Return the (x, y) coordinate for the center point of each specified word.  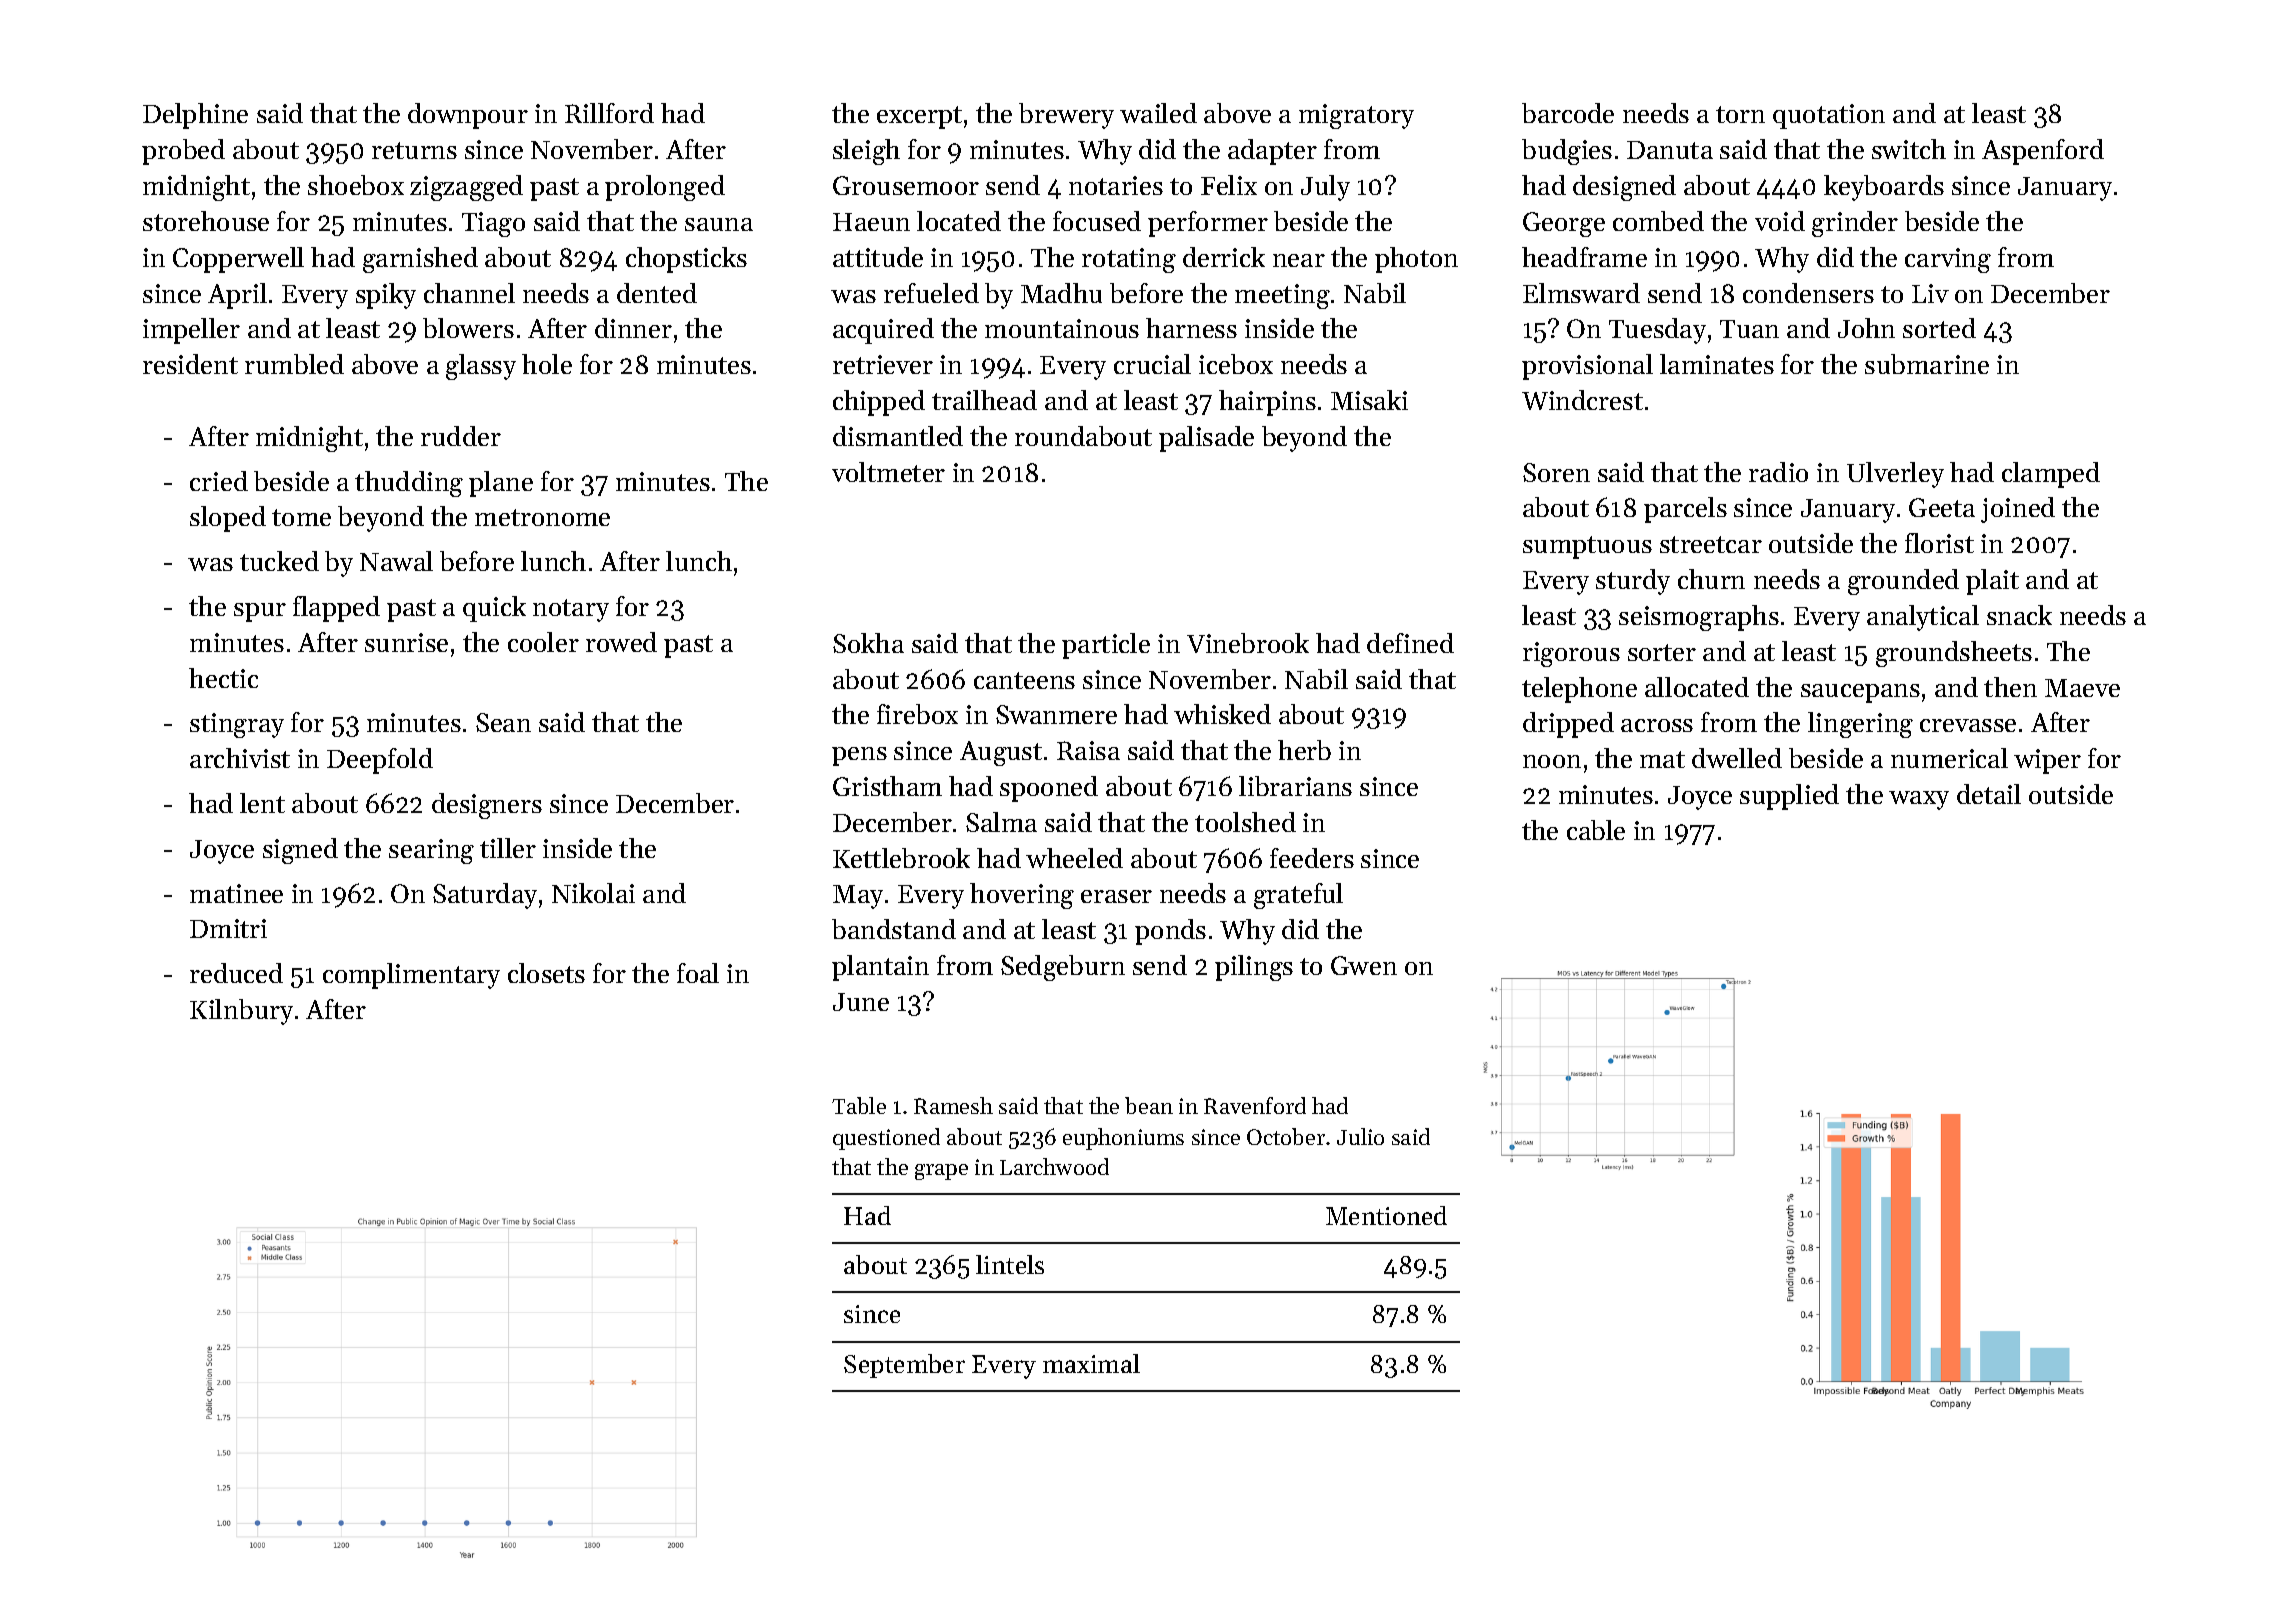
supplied (1789, 797)
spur (260, 612)
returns (414, 150)
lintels (1010, 1264)
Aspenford (2043, 152)
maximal (1091, 1363)
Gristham (887, 786)
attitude (878, 257)
